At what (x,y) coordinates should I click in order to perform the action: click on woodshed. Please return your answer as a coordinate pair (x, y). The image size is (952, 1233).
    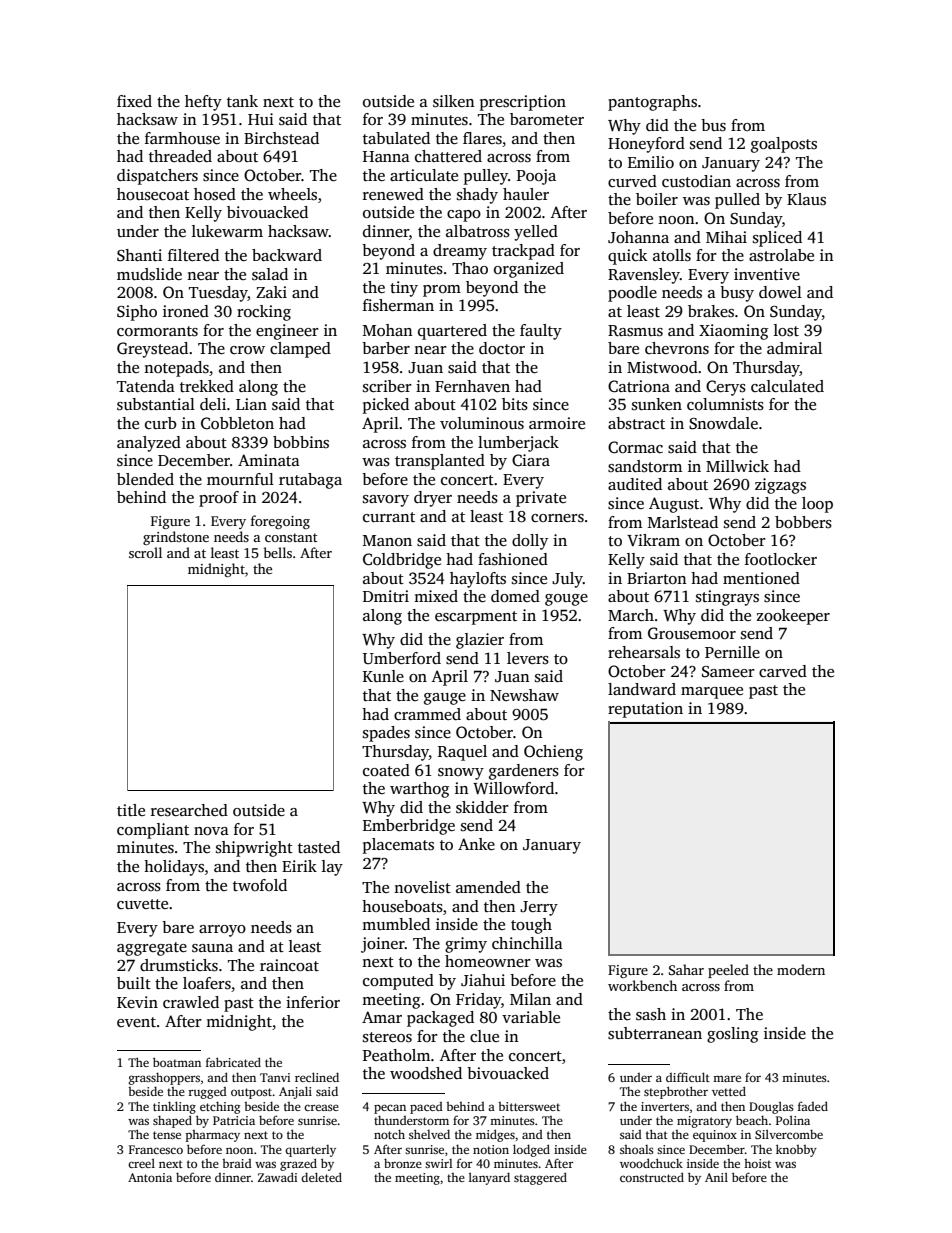
    Looking at the image, I should click on (426, 1073).
